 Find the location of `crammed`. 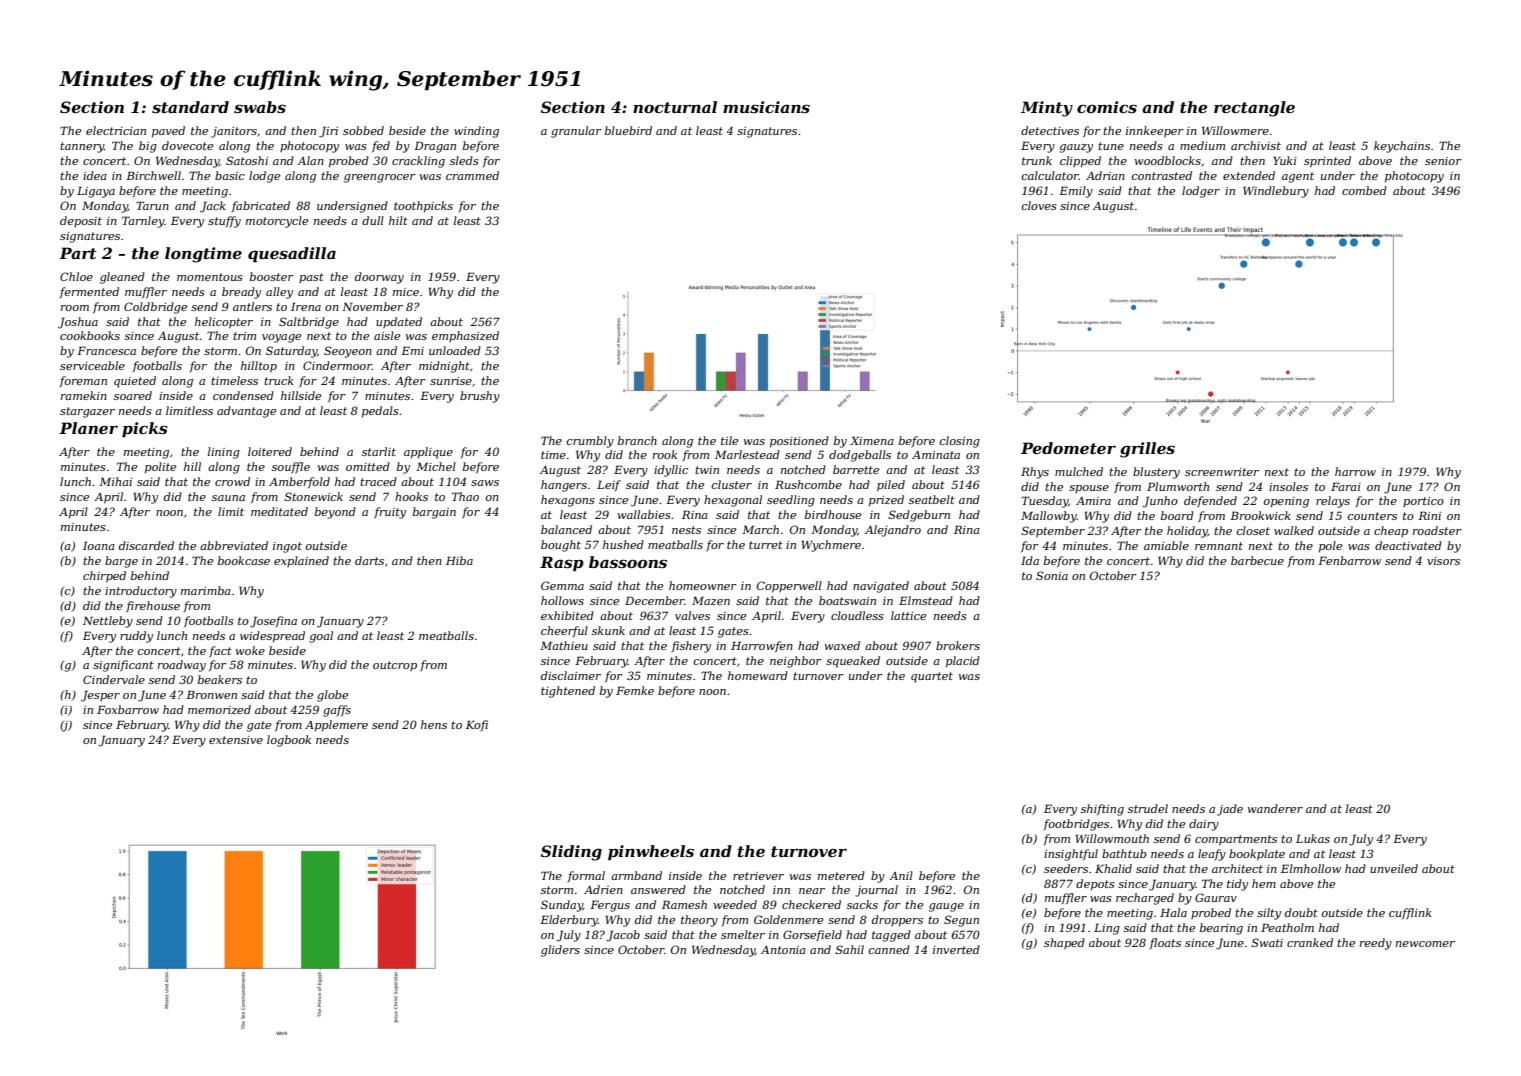

crammed is located at coordinates (472, 175).
